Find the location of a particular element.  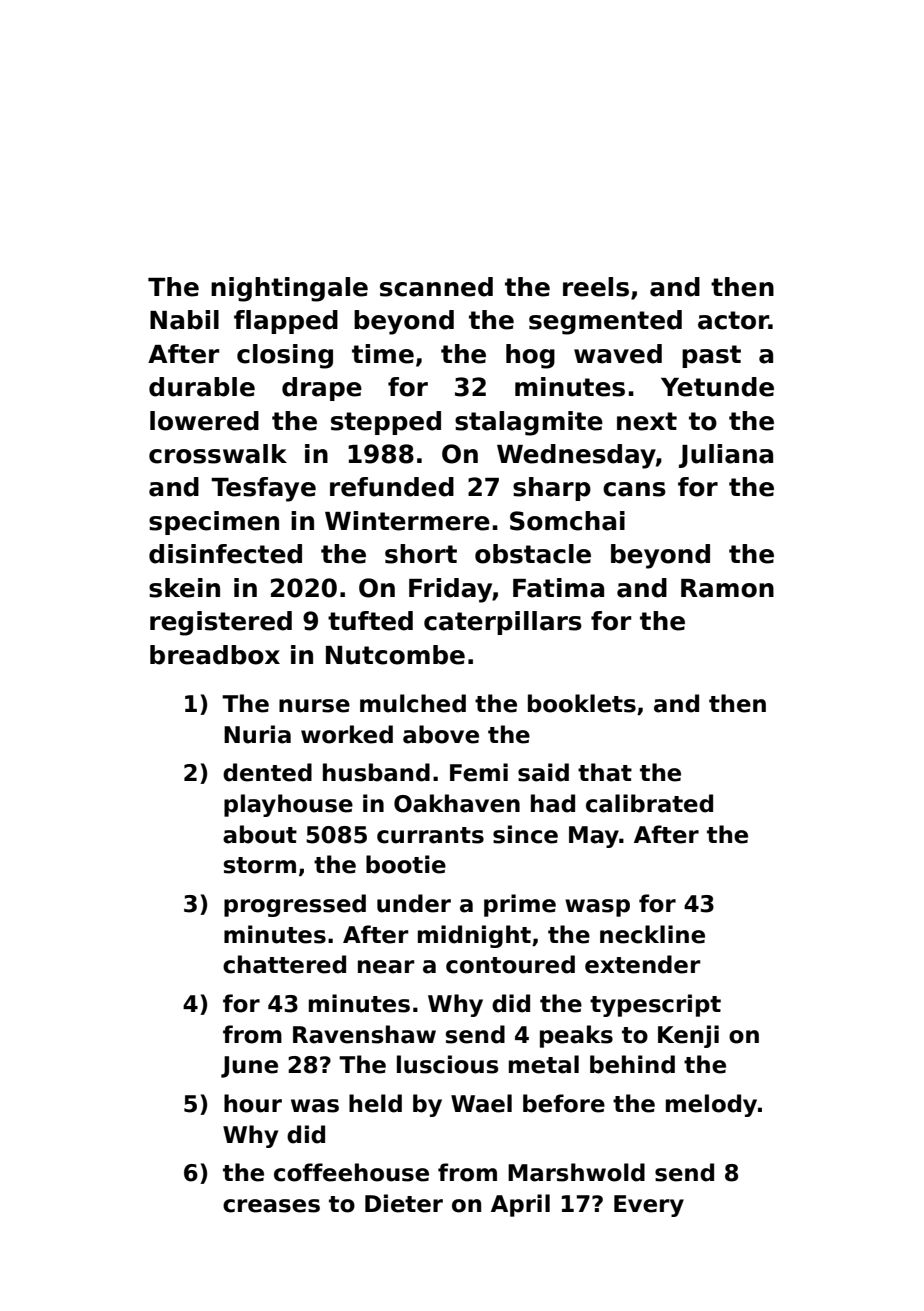

breadbox is located at coordinates (215, 655).
